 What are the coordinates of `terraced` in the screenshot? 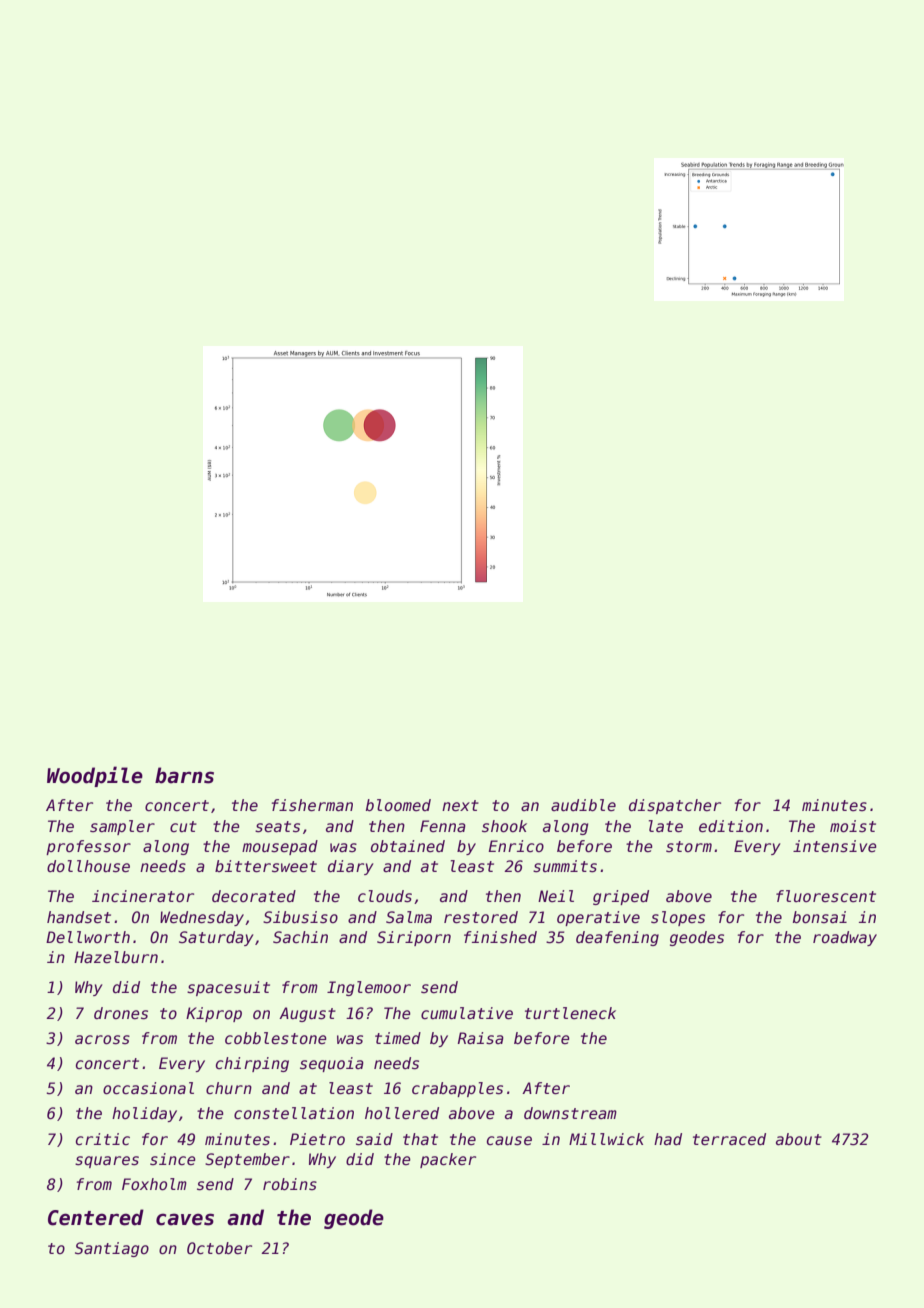 It's located at (729, 1139).
